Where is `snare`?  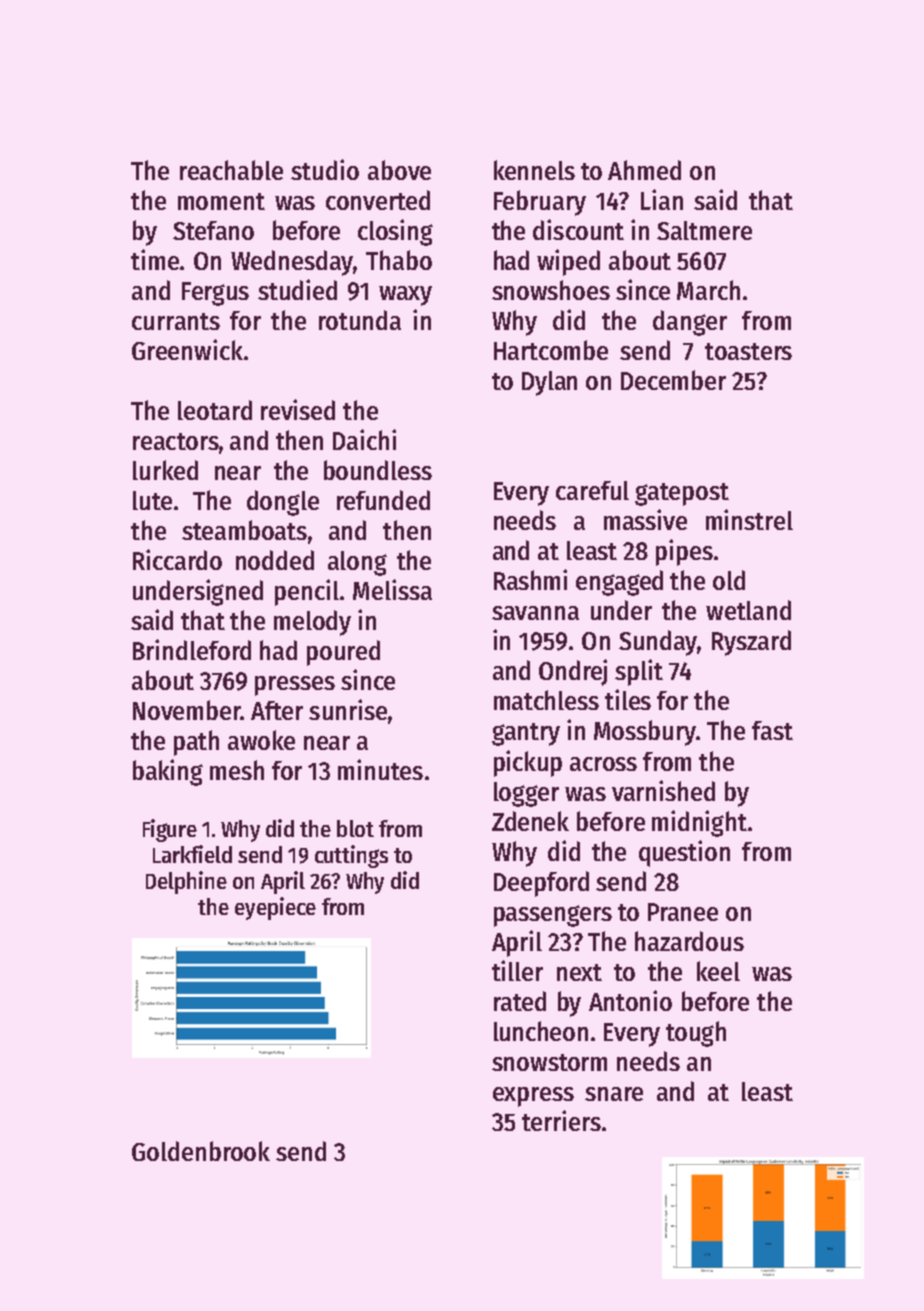
snare is located at coordinates (614, 1094).
